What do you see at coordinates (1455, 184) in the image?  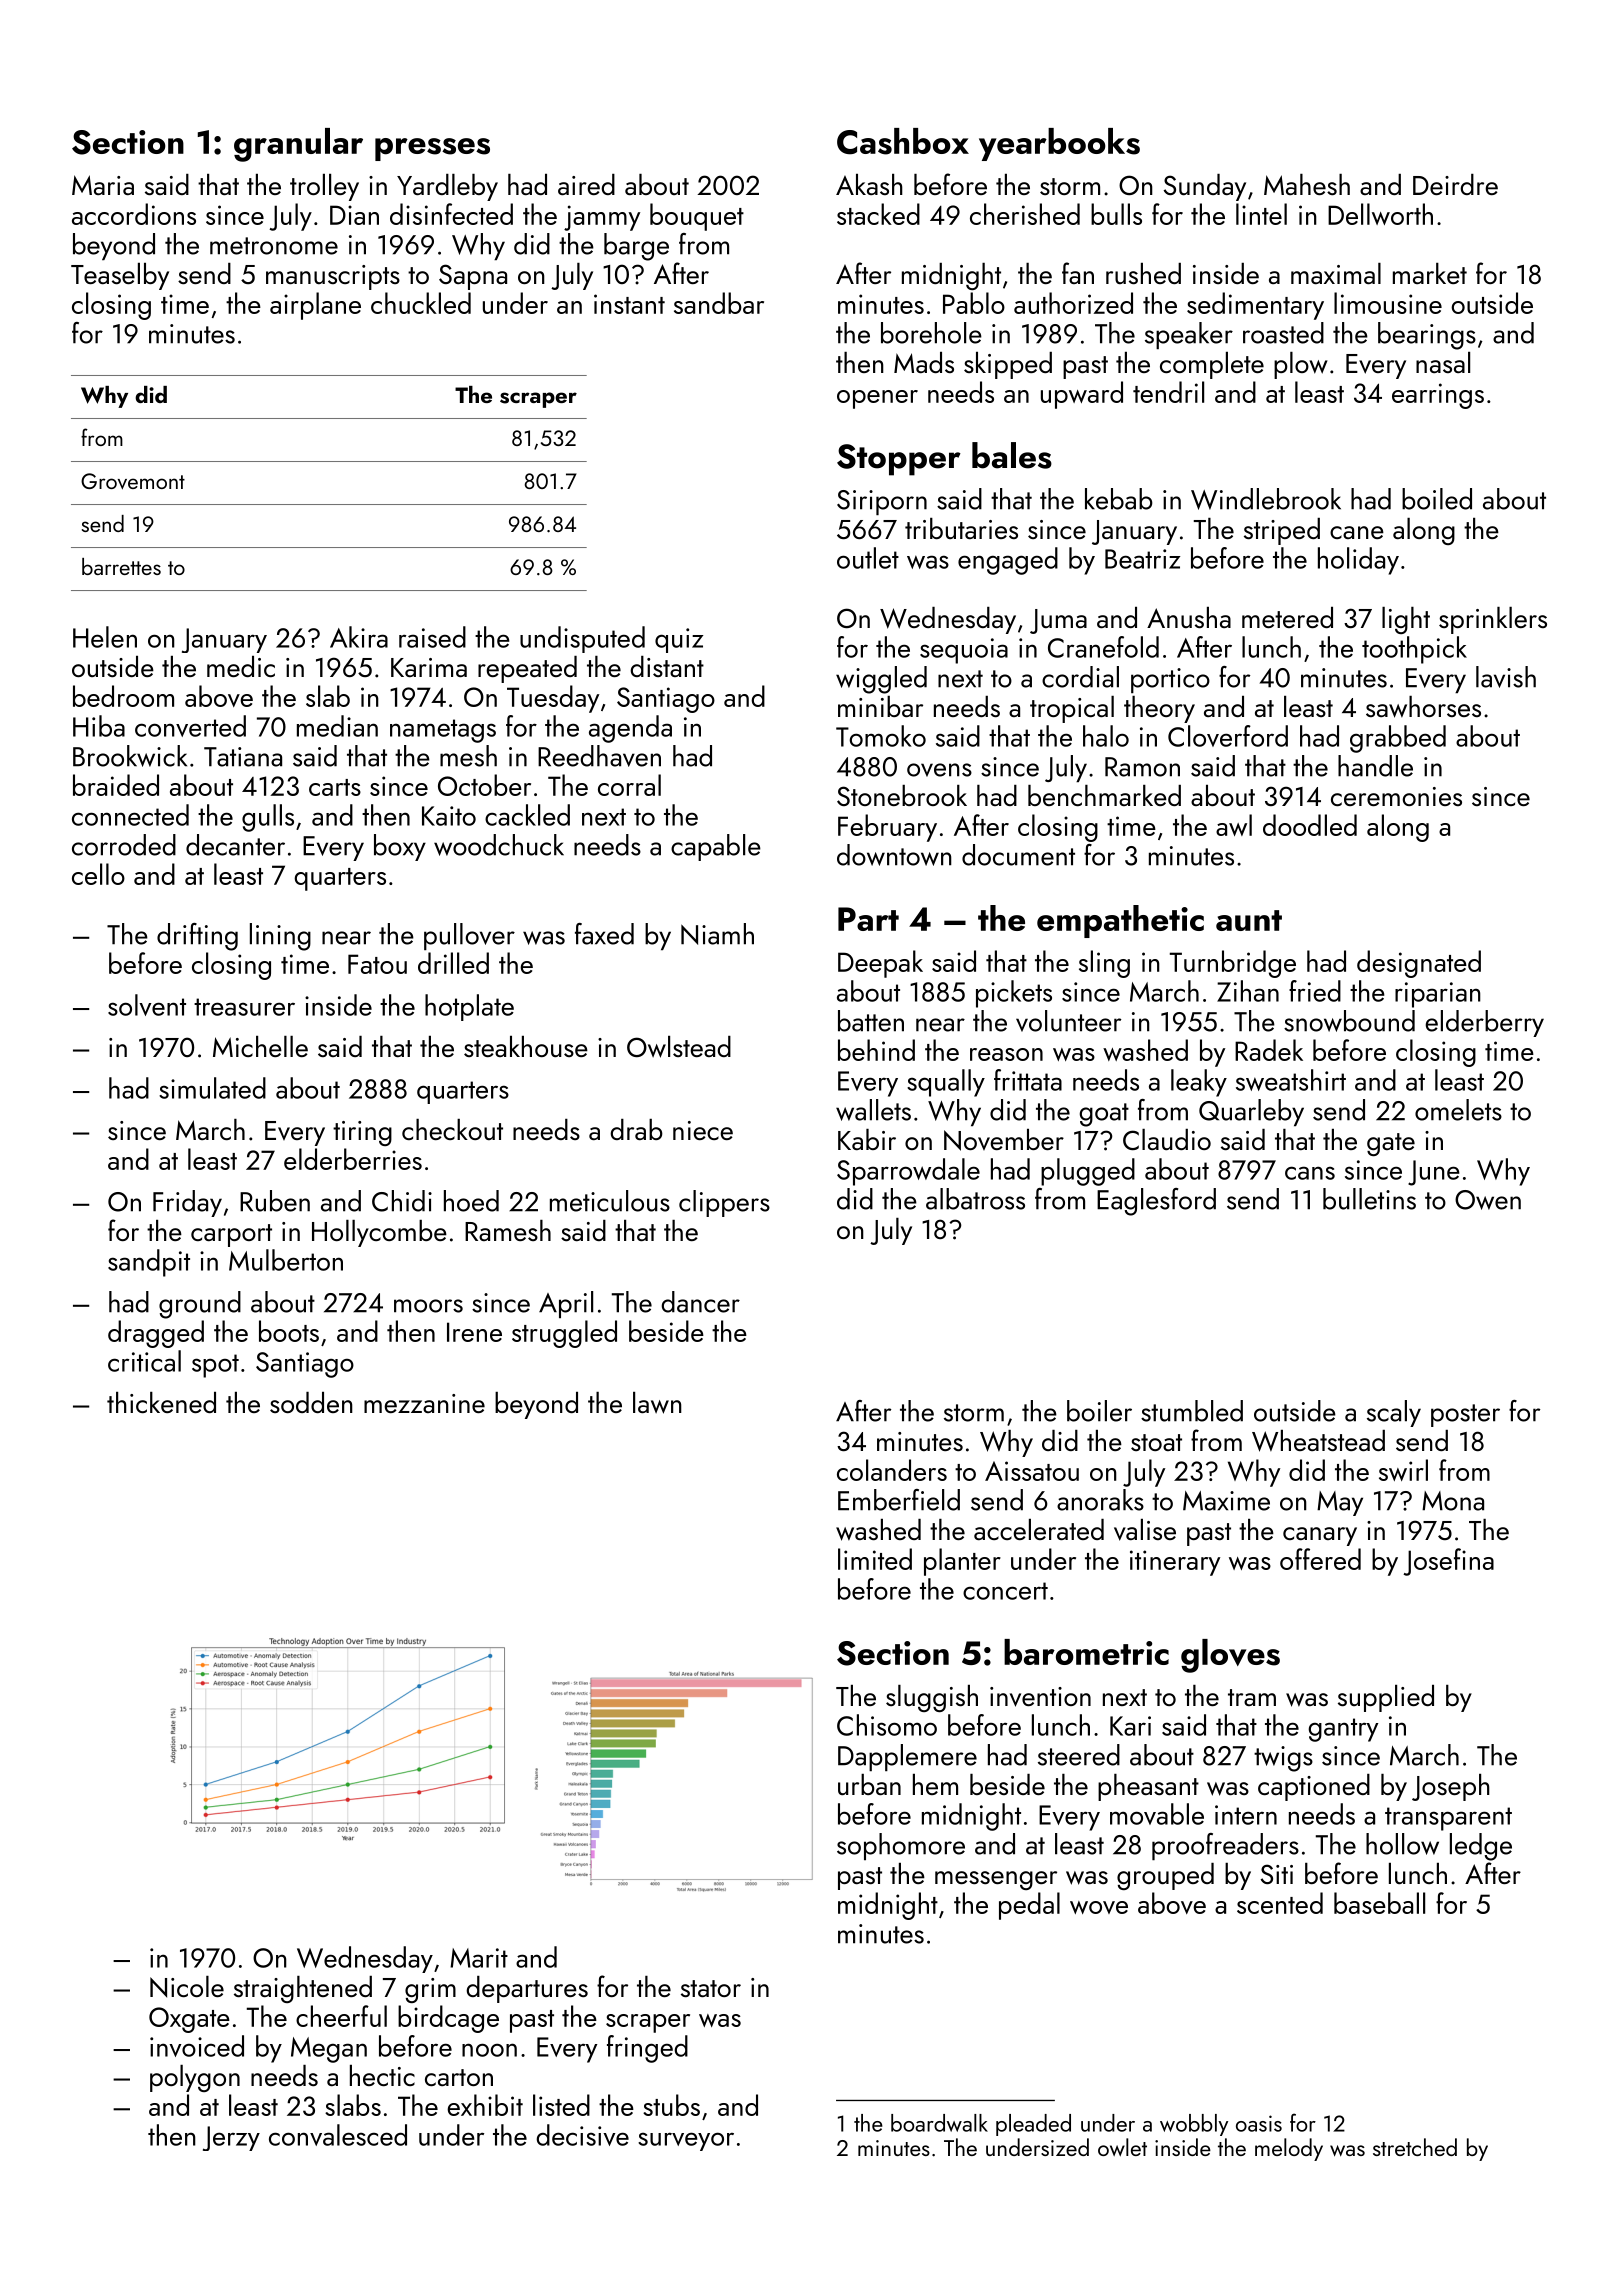 I see `Deirdre` at bounding box center [1455, 184].
